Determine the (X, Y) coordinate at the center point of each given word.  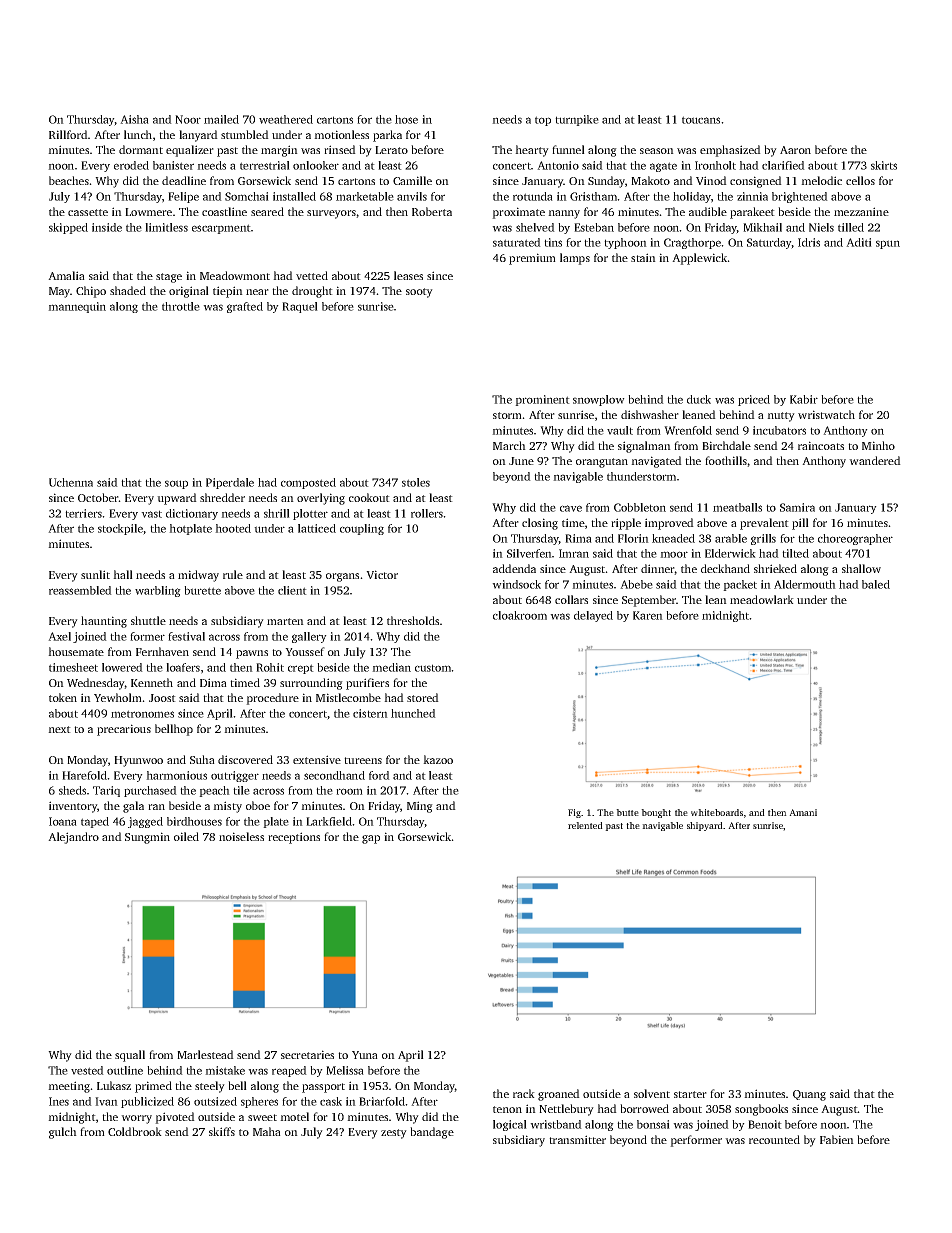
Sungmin (147, 838)
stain (643, 257)
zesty (394, 1134)
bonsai (653, 1124)
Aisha (134, 119)
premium (532, 259)
